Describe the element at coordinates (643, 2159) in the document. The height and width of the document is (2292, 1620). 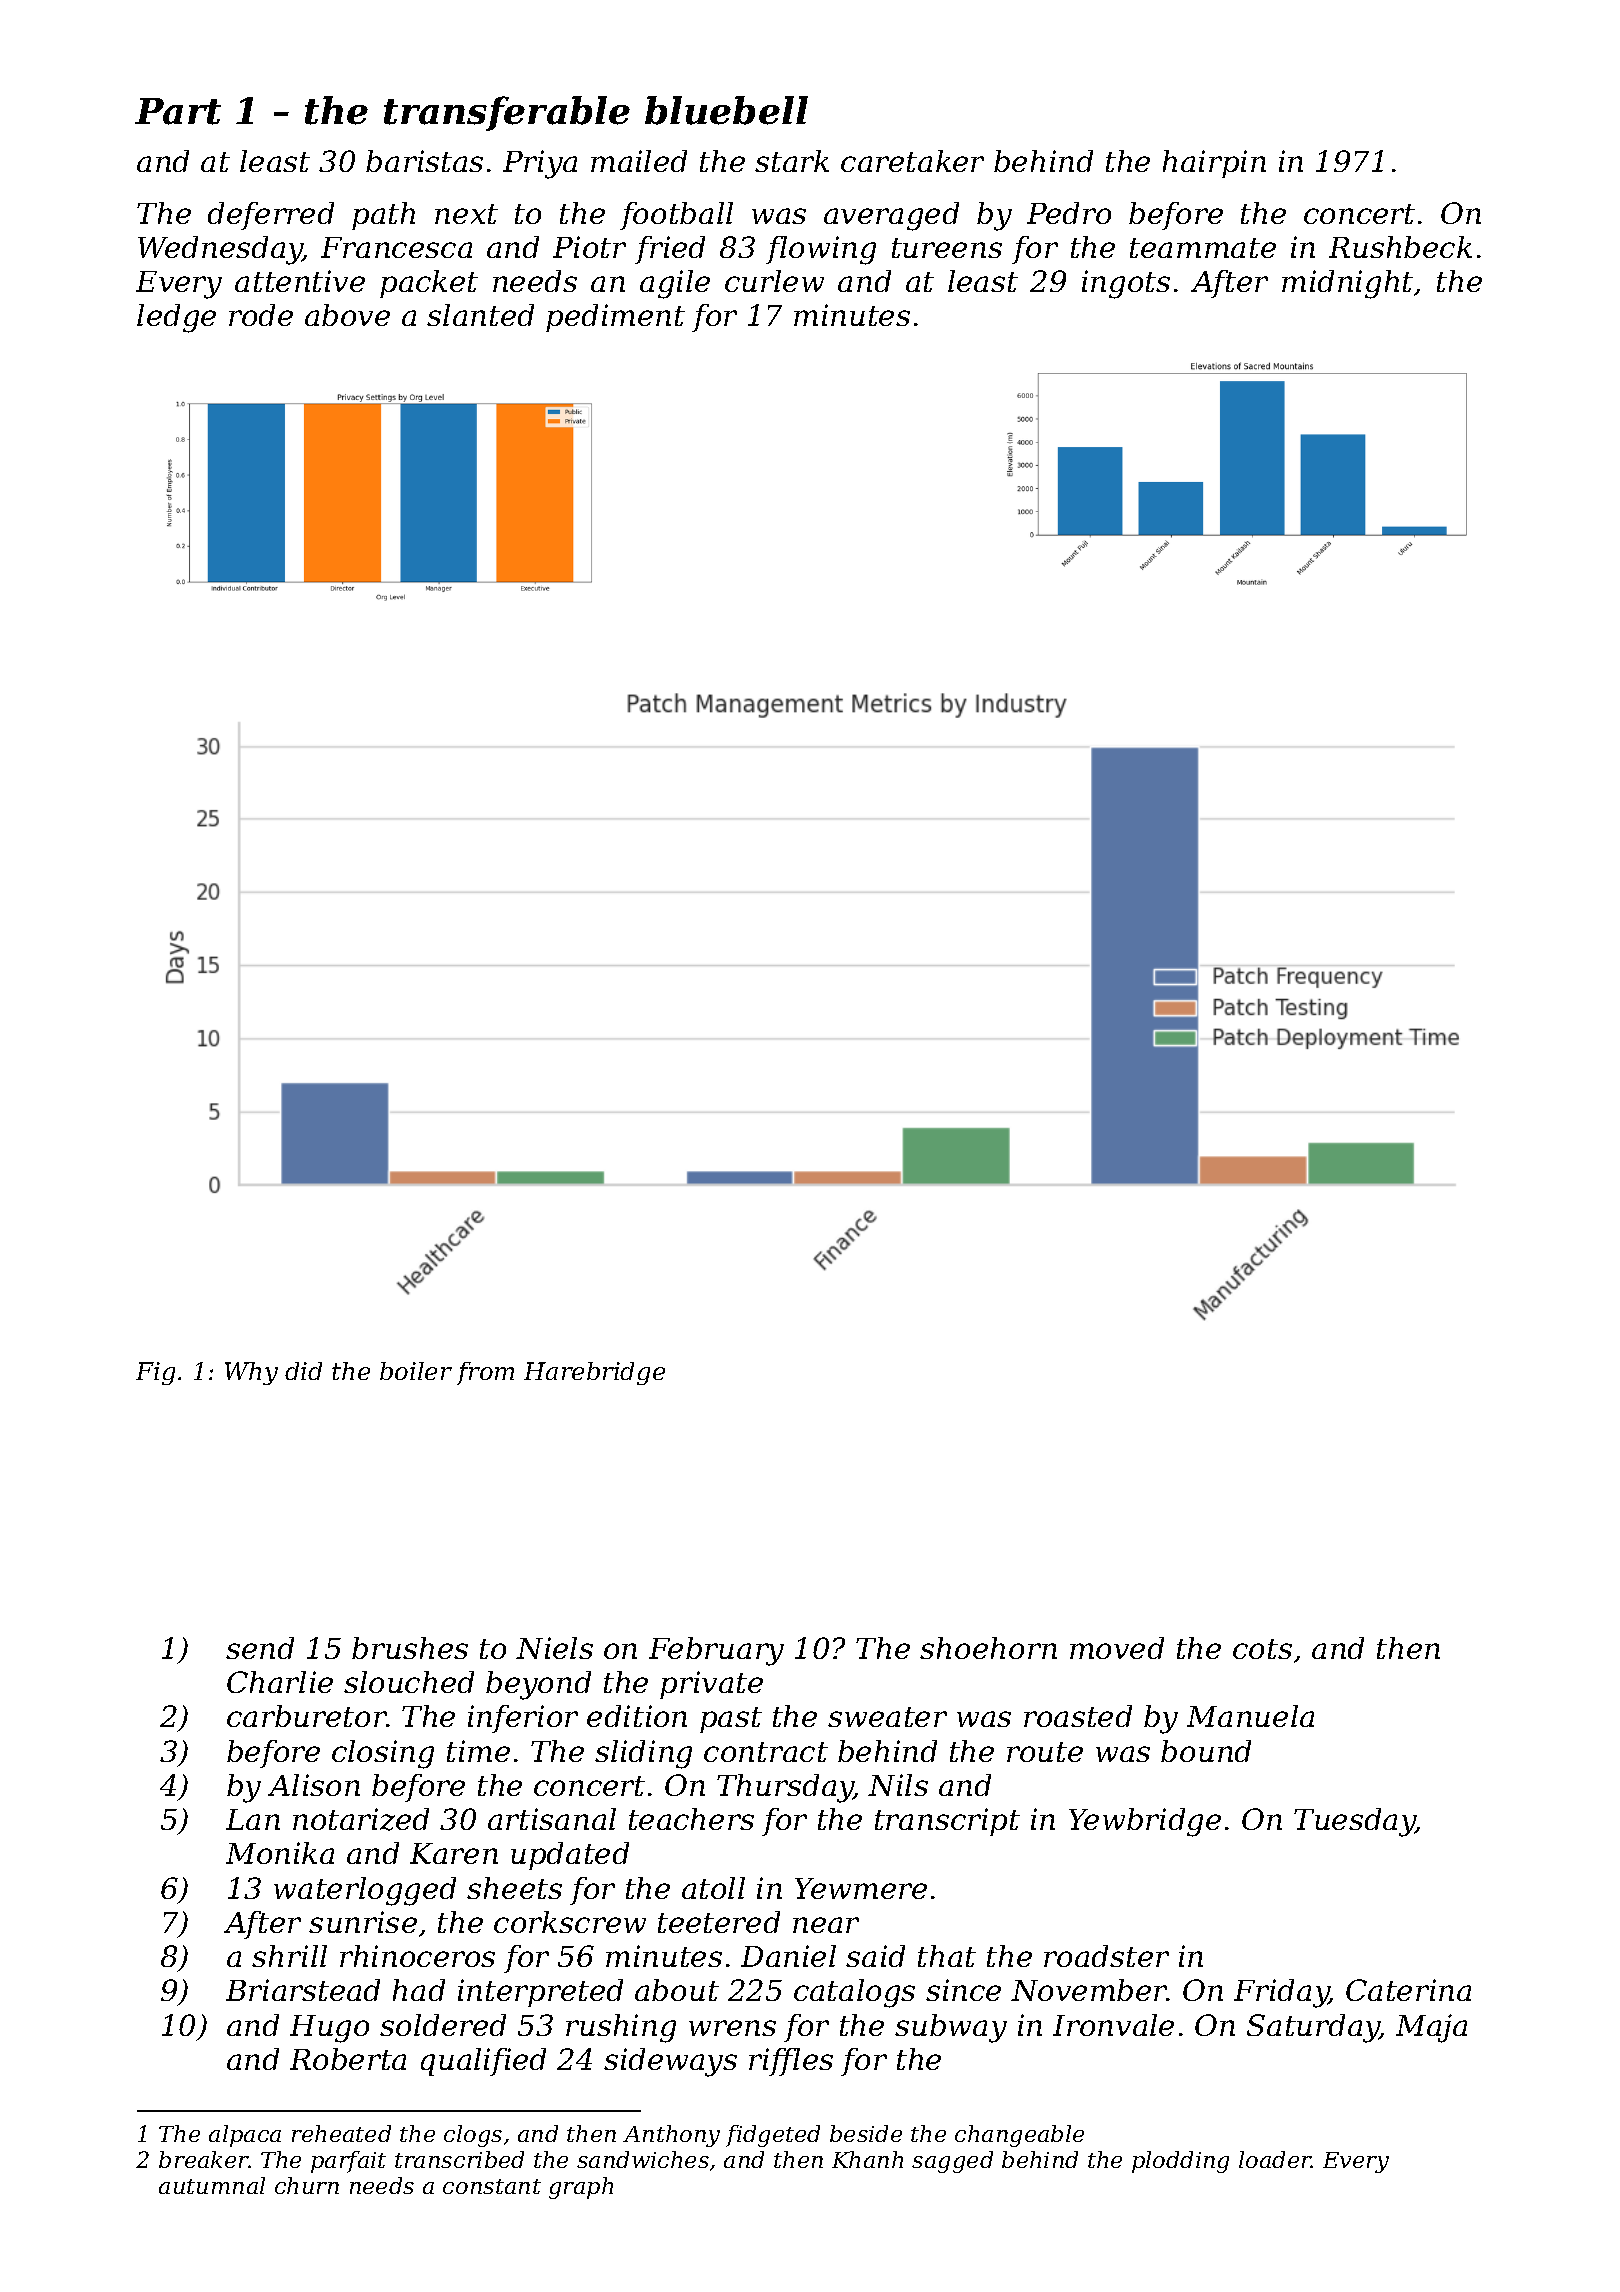
I see `sandwiches` at that location.
